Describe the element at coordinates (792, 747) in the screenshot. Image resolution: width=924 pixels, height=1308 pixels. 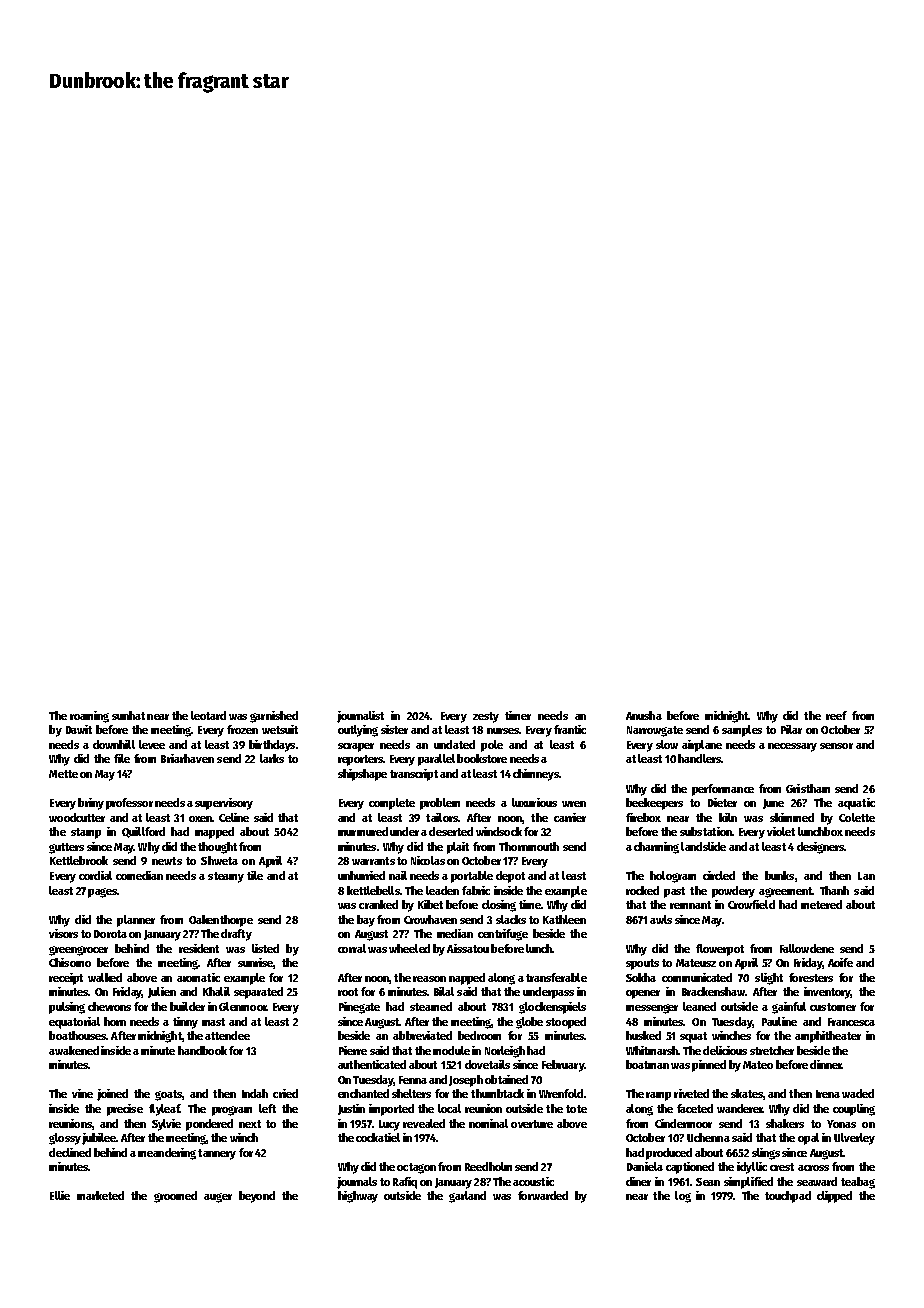
I see `necessary` at that location.
